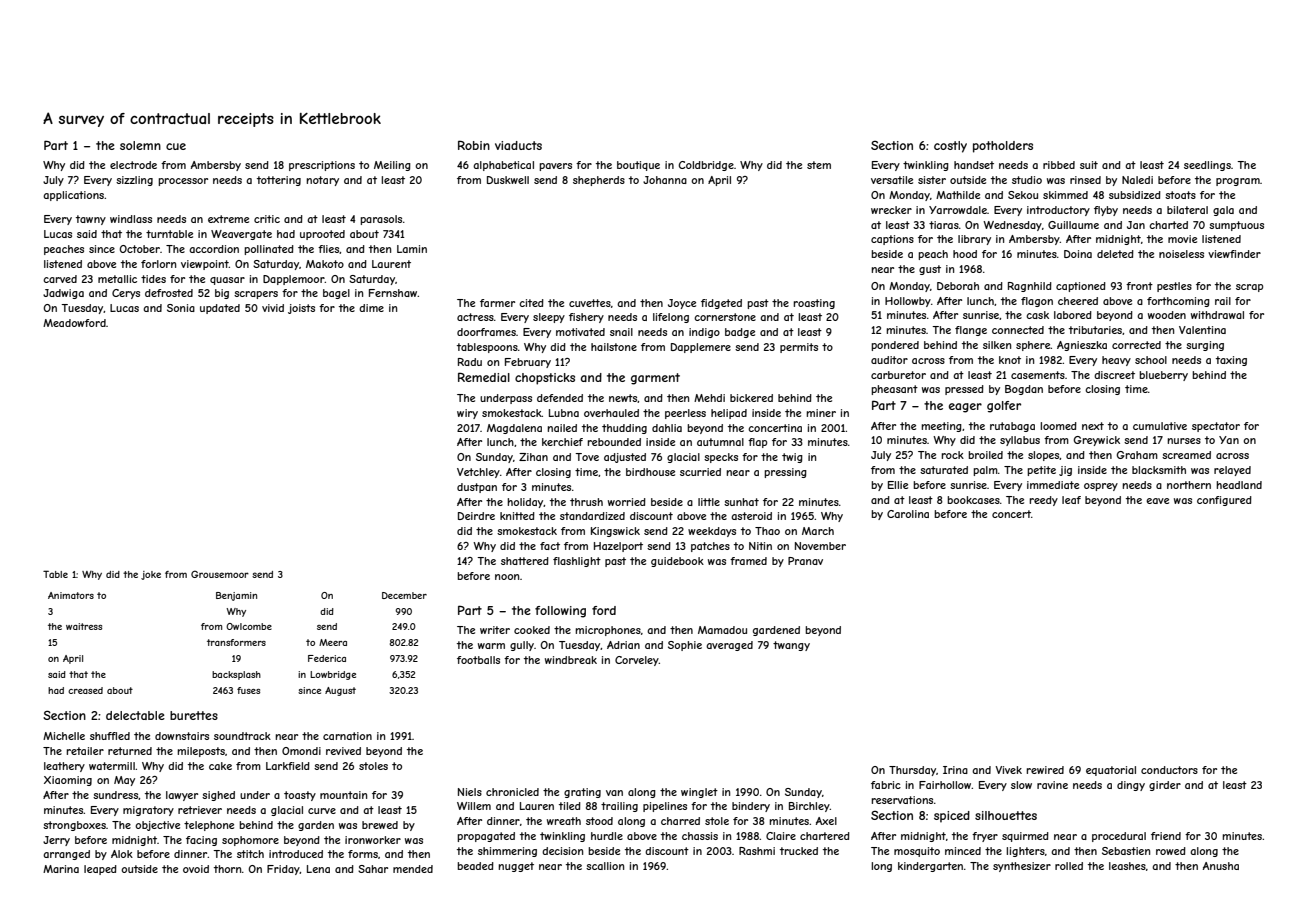  I want to click on Federica, so click(327, 658).
